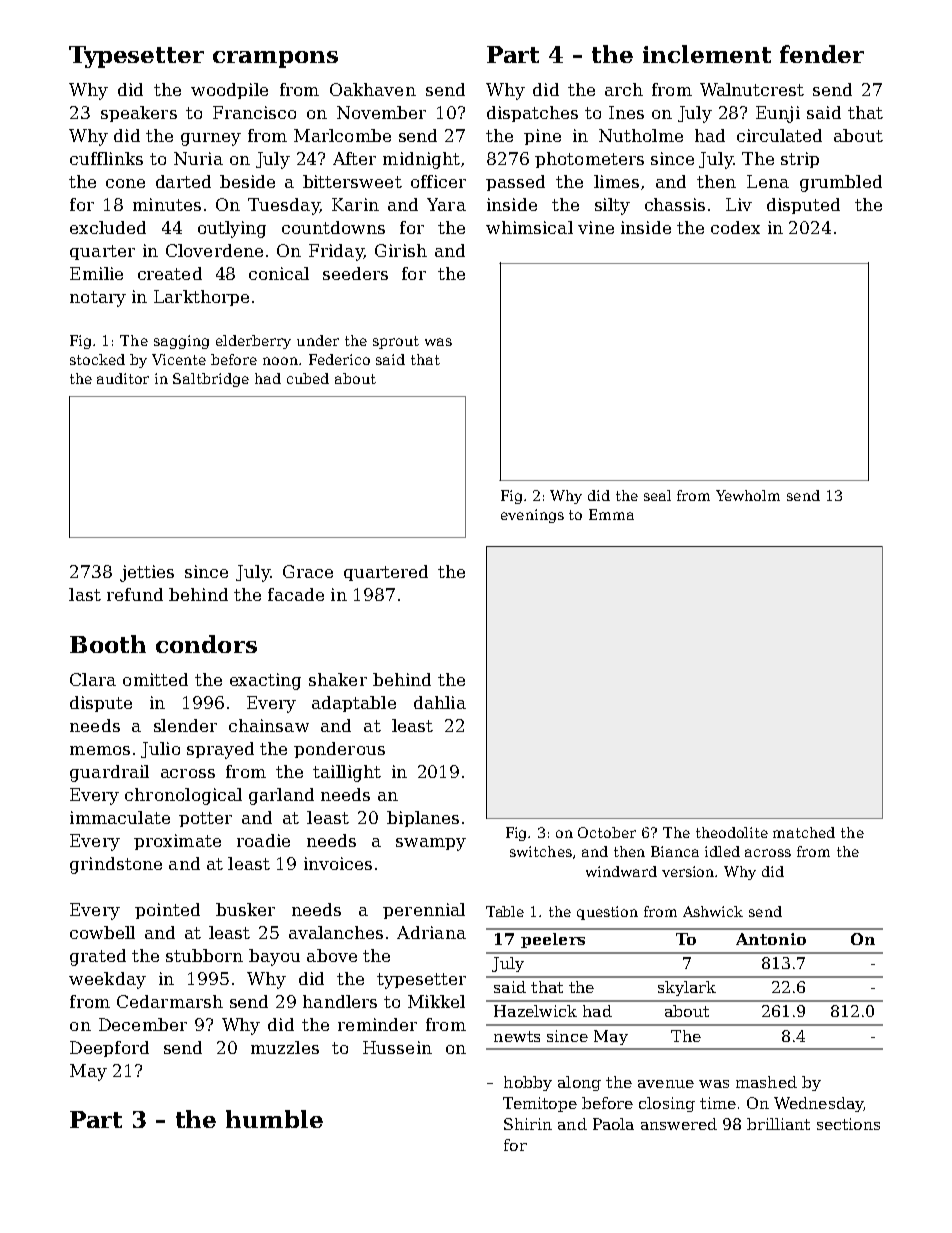 This page has width=952, height=1233. What do you see at coordinates (541, 851) in the page?
I see `switches` at bounding box center [541, 851].
